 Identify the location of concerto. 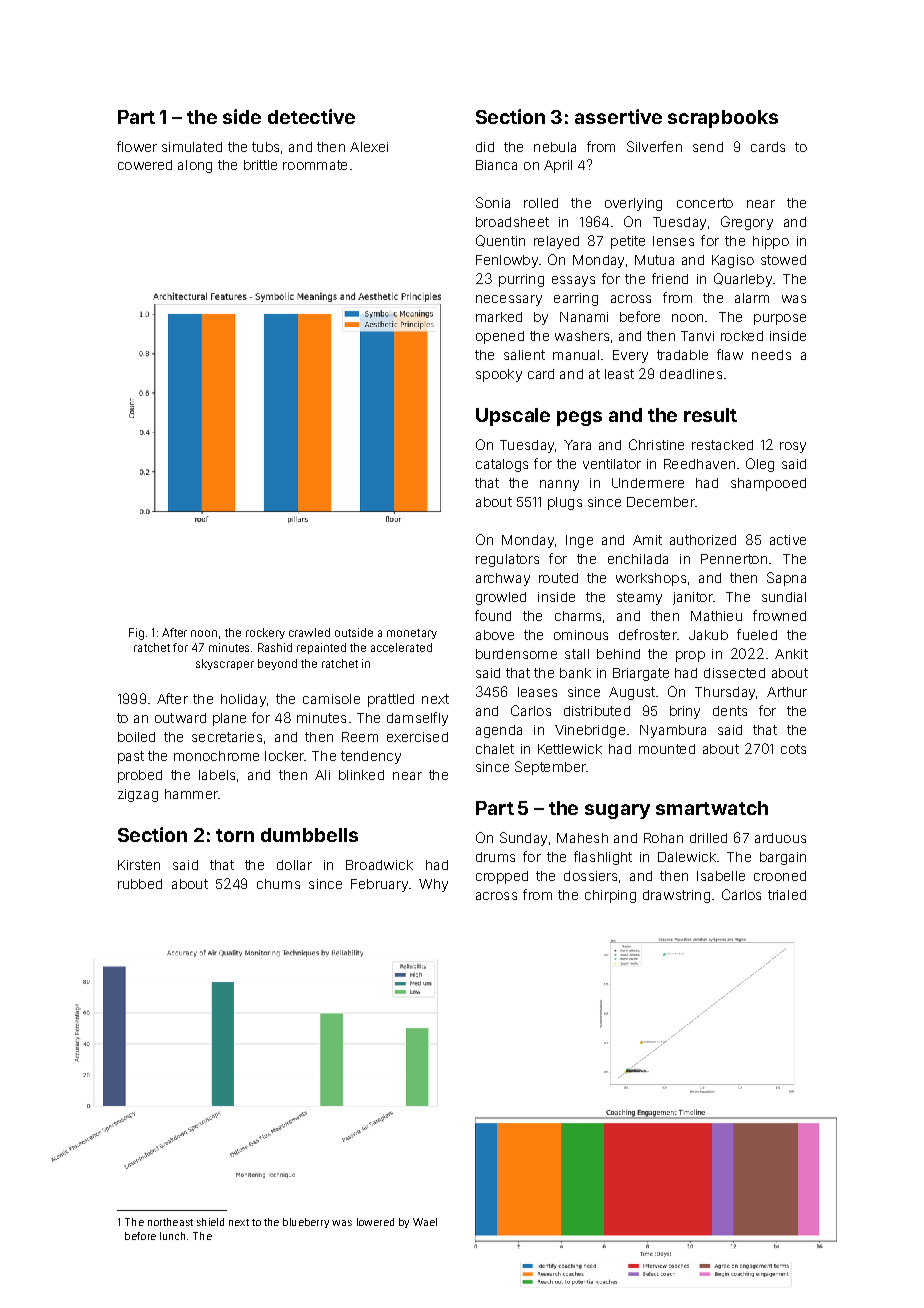
(705, 203).
